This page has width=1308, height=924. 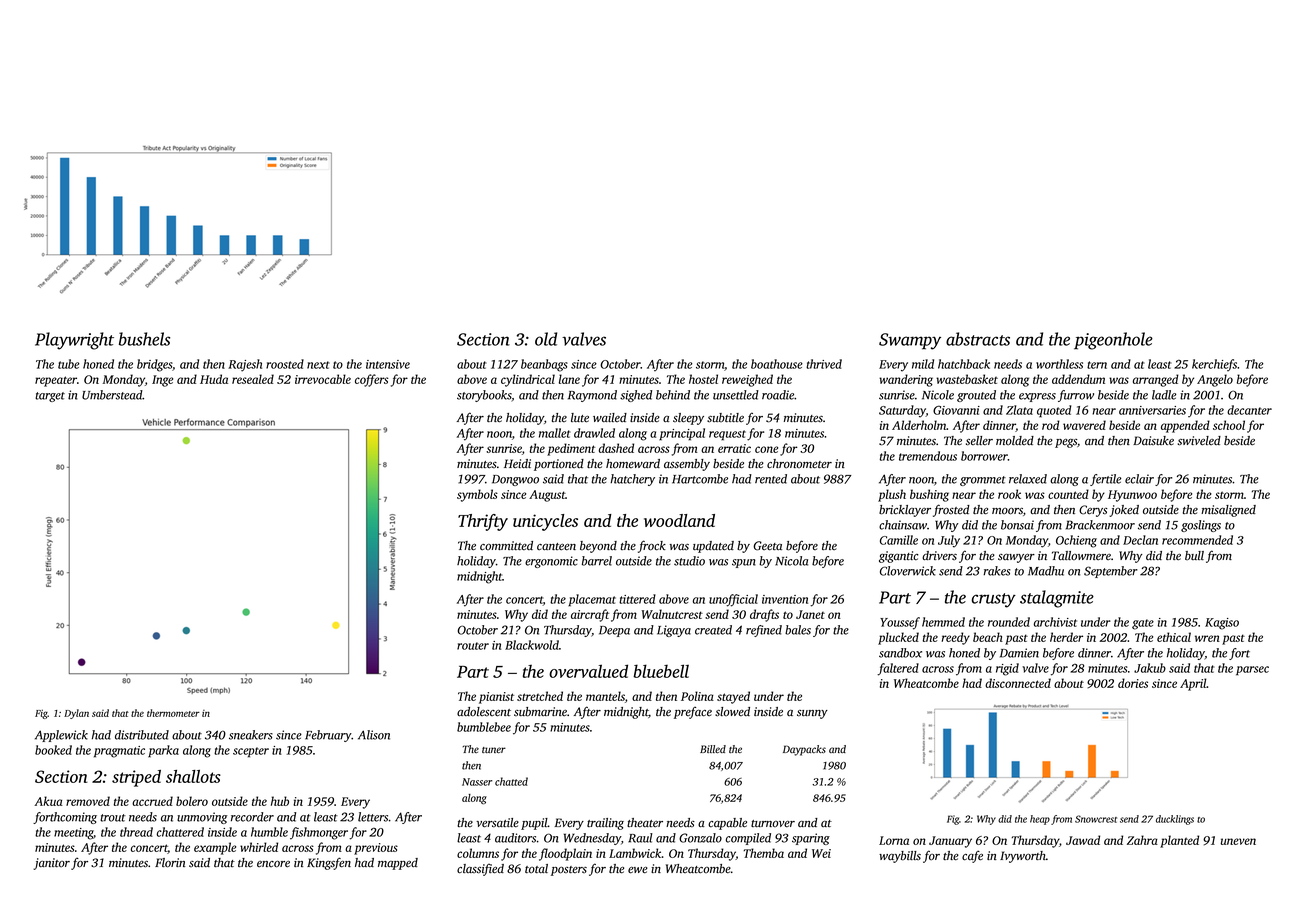 I want to click on Lambwick, so click(x=635, y=853).
